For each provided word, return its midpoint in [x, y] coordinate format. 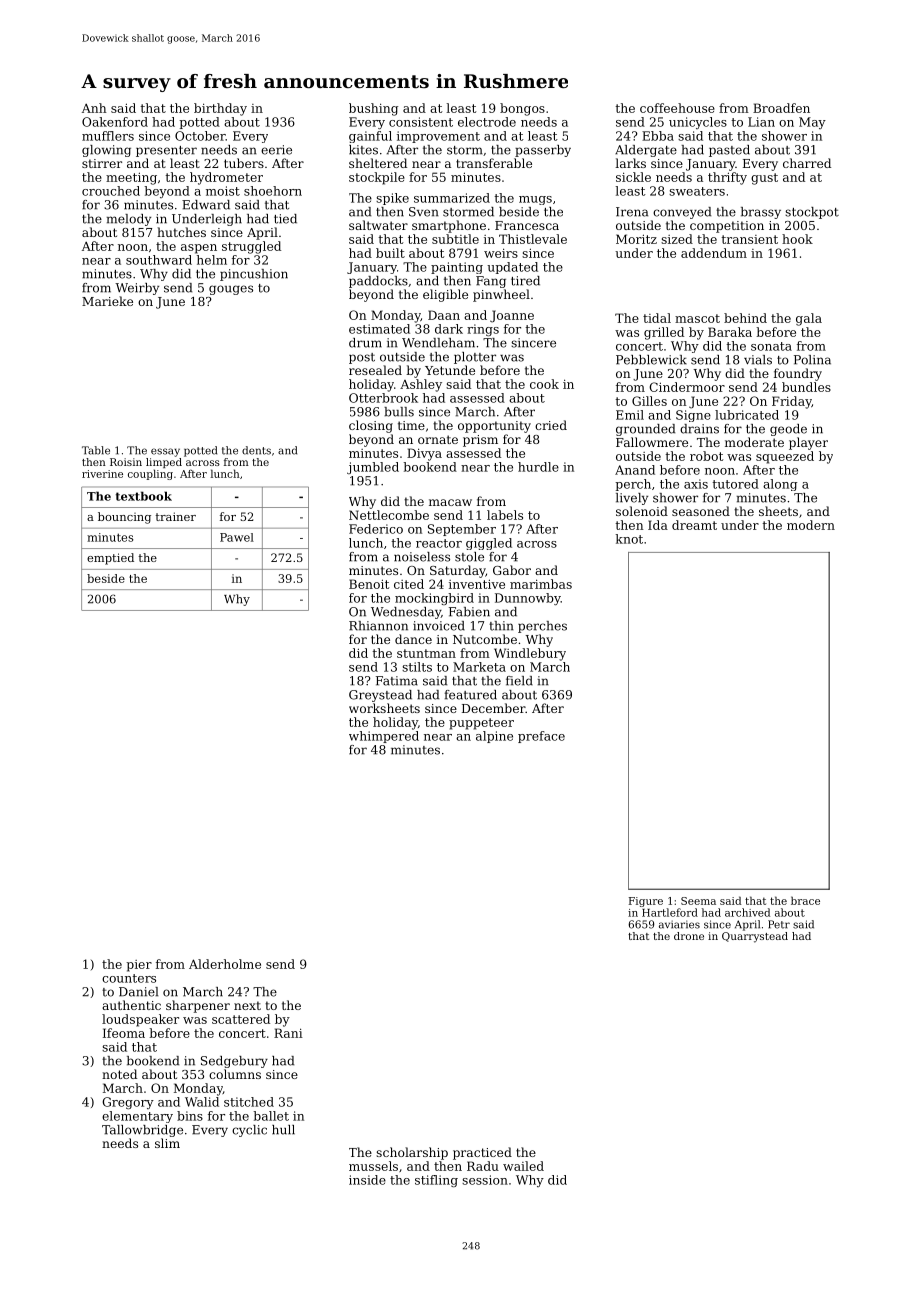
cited [409, 584]
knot [629, 539]
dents [256, 450]
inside [367, 1180]
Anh [94, 108]
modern [811, 525]
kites [363, 150]
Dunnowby [528, 599]
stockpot [812, 213]
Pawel [237, 537]
